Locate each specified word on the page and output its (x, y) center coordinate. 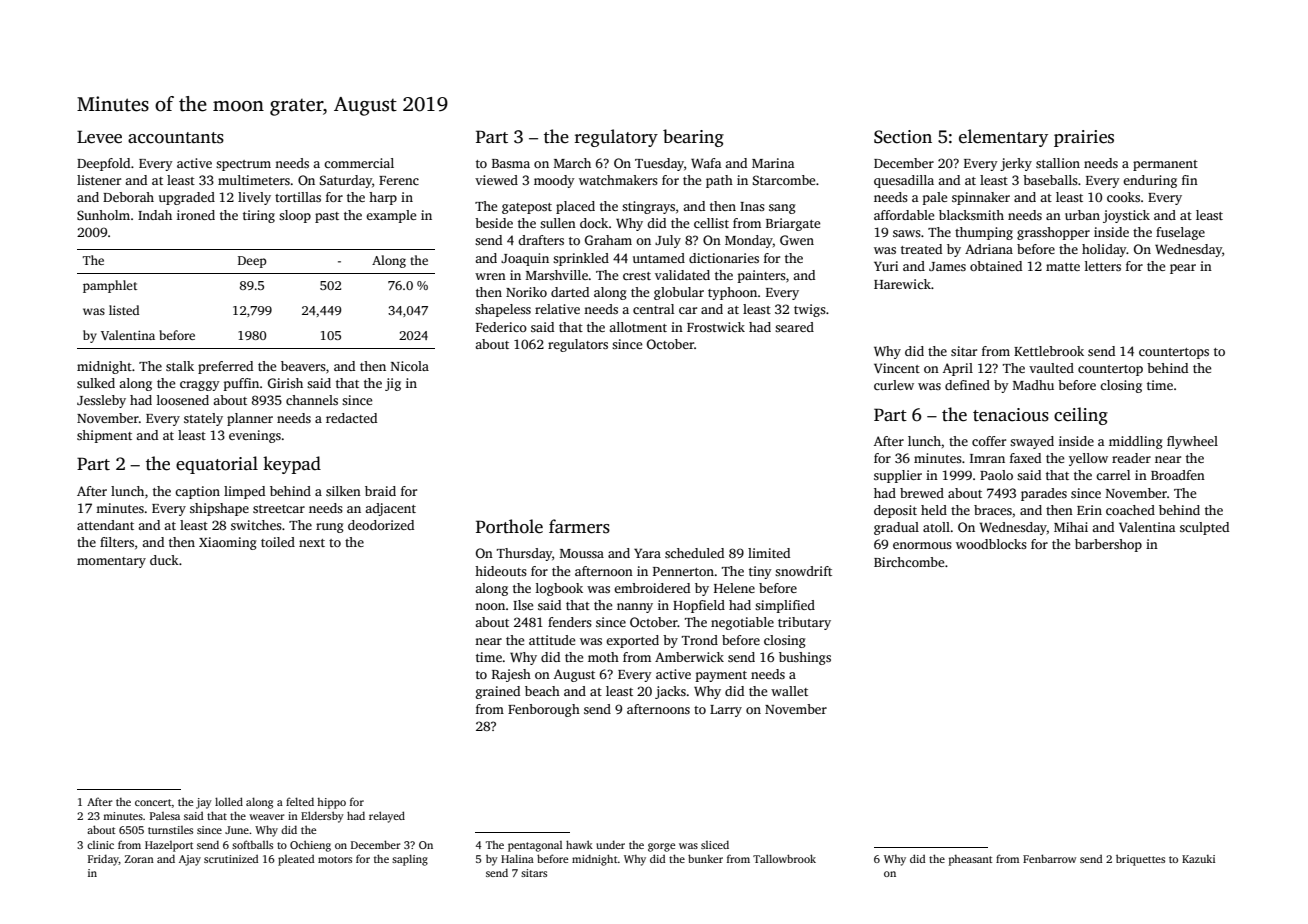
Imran (987, 458)
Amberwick (689, 657)
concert (153, 802)
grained (498, 692)
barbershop (1108, 545)
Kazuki (1198, 859)
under (610, 844)
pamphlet (110, 286)
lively (254, 198)
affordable (904, 215)
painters (762, 276)
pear (1183, 269)
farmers (579, 526)
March (572, 163)
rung (330, 528)
